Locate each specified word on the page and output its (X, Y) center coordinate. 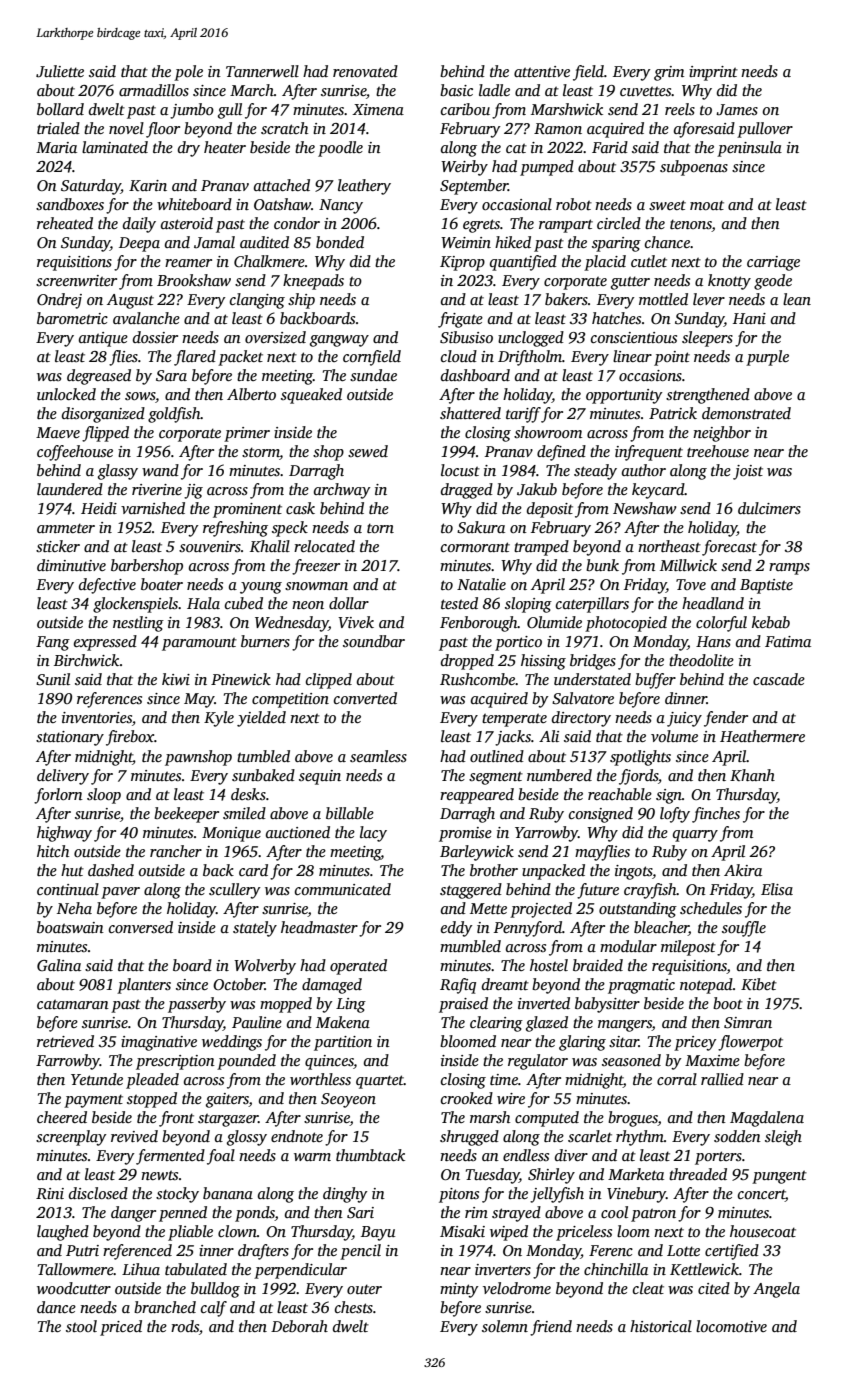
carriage (773, 263)
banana (228, 1193)
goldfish (174, 415)
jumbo (192, 111)
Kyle (219, 719)
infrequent (649, 453)
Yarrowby (546, 834)
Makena (343, 1022)
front (176, 1119)
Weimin (466, 242)
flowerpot (750, 1043)
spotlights (640, 758)
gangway (339, 341)
